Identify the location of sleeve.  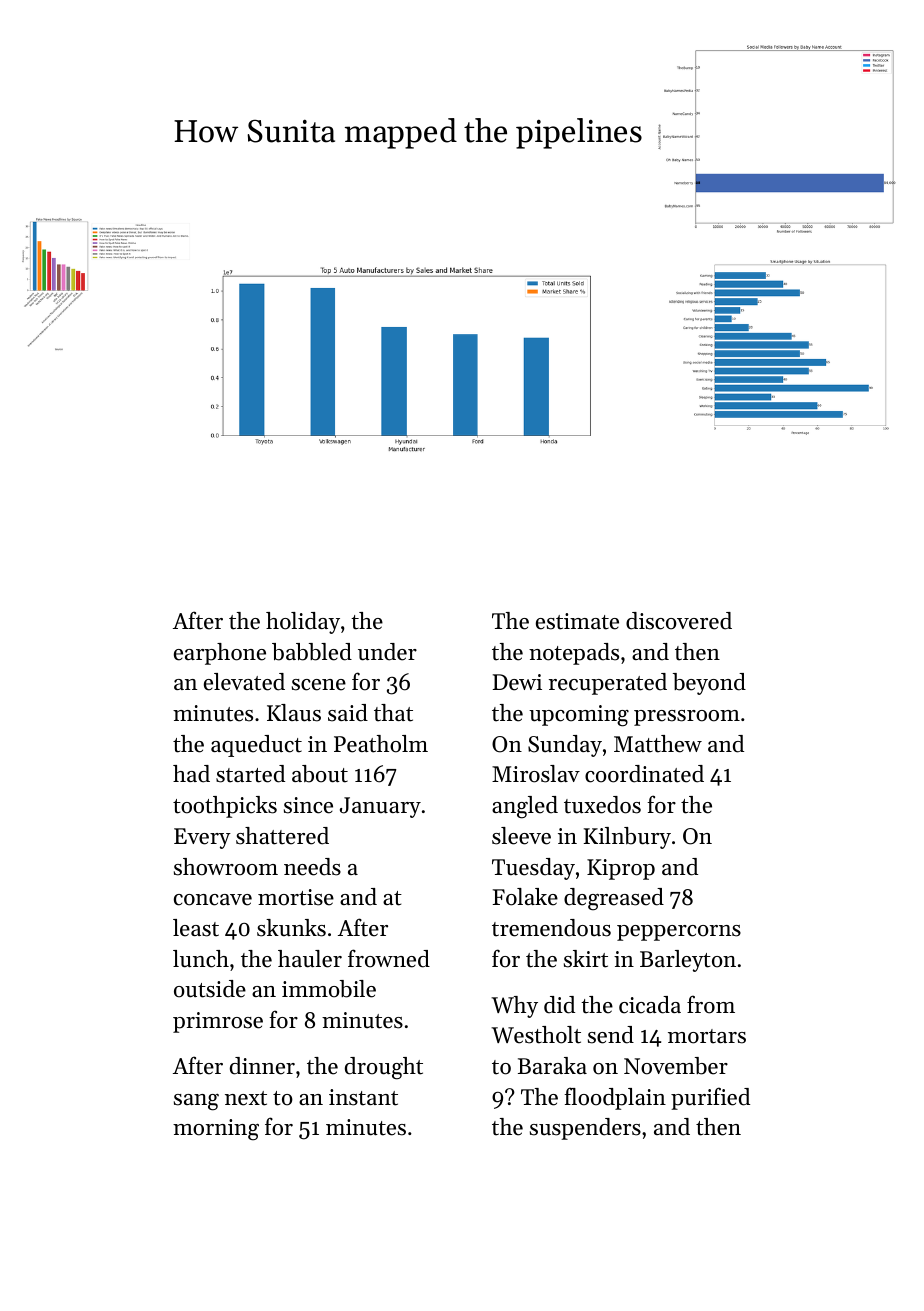
(521, 836).
